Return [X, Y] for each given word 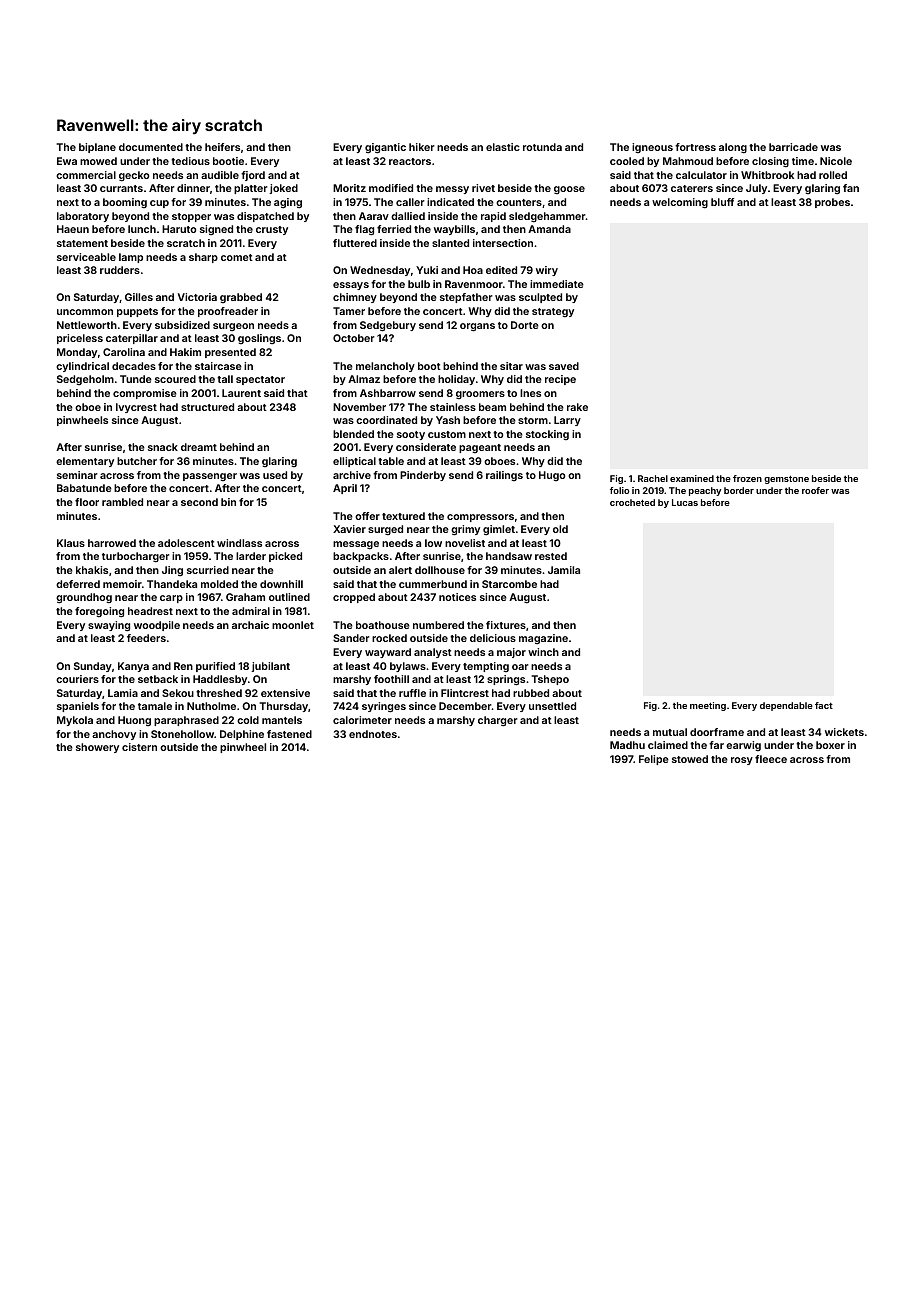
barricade [793, 147]
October [354, 338]
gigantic [385, 148]
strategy [553, 312]
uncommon [85, 312]
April [345, 489]
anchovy [114, 735]
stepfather [466, 298]
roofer [815, 490]
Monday [77, 353]
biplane [97, 148]
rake [577, 407]
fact [824, 705]
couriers [77, 679]
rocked [389, 638]
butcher [137, 461]
